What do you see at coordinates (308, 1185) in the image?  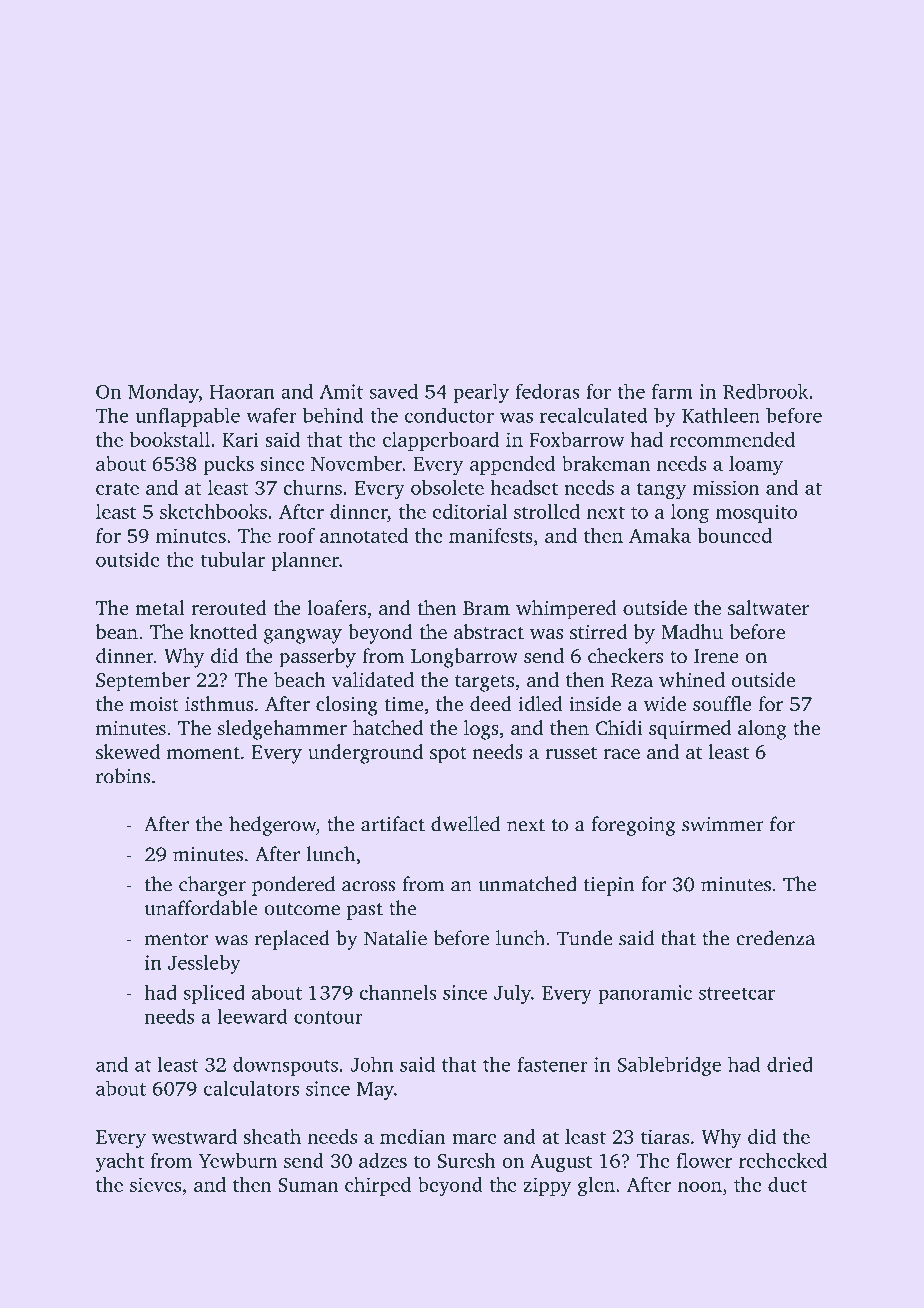 I see `Suman` at bounding box center [308, 1185].
